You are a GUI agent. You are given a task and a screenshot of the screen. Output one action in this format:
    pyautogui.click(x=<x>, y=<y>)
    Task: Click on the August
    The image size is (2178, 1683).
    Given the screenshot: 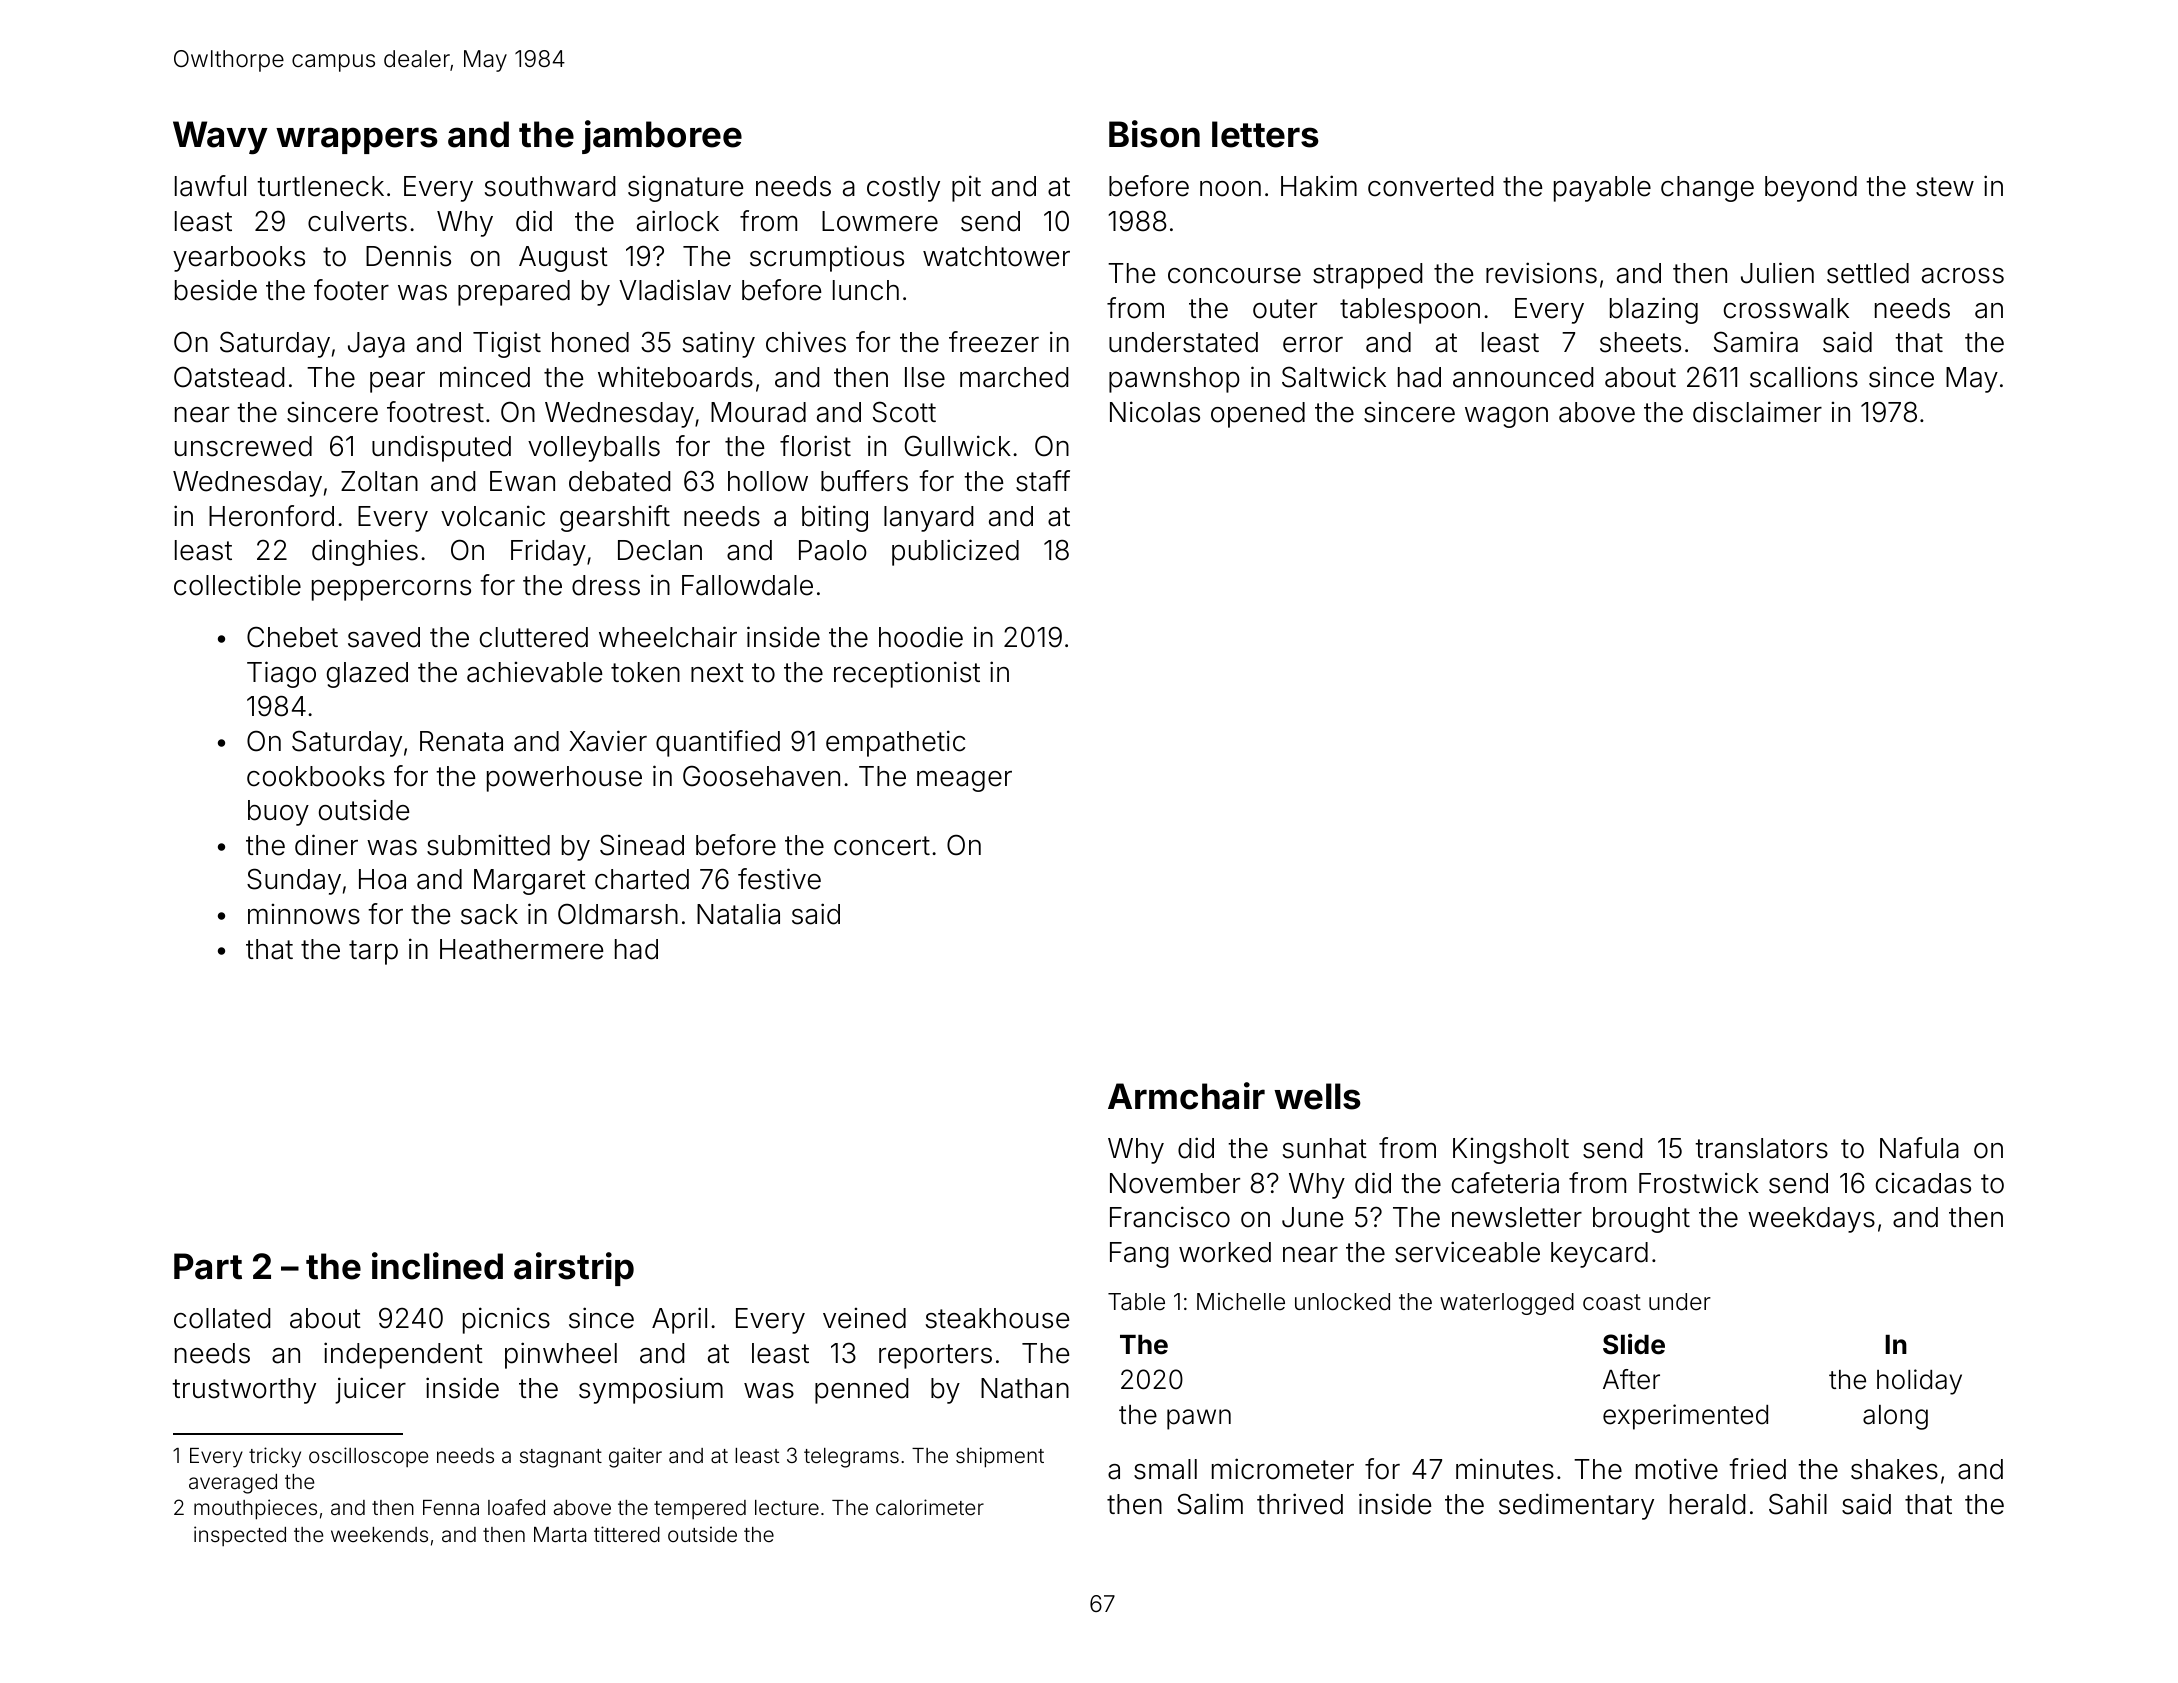 What is the action you would take?
    pyautogui.click(x=563, y=259)
